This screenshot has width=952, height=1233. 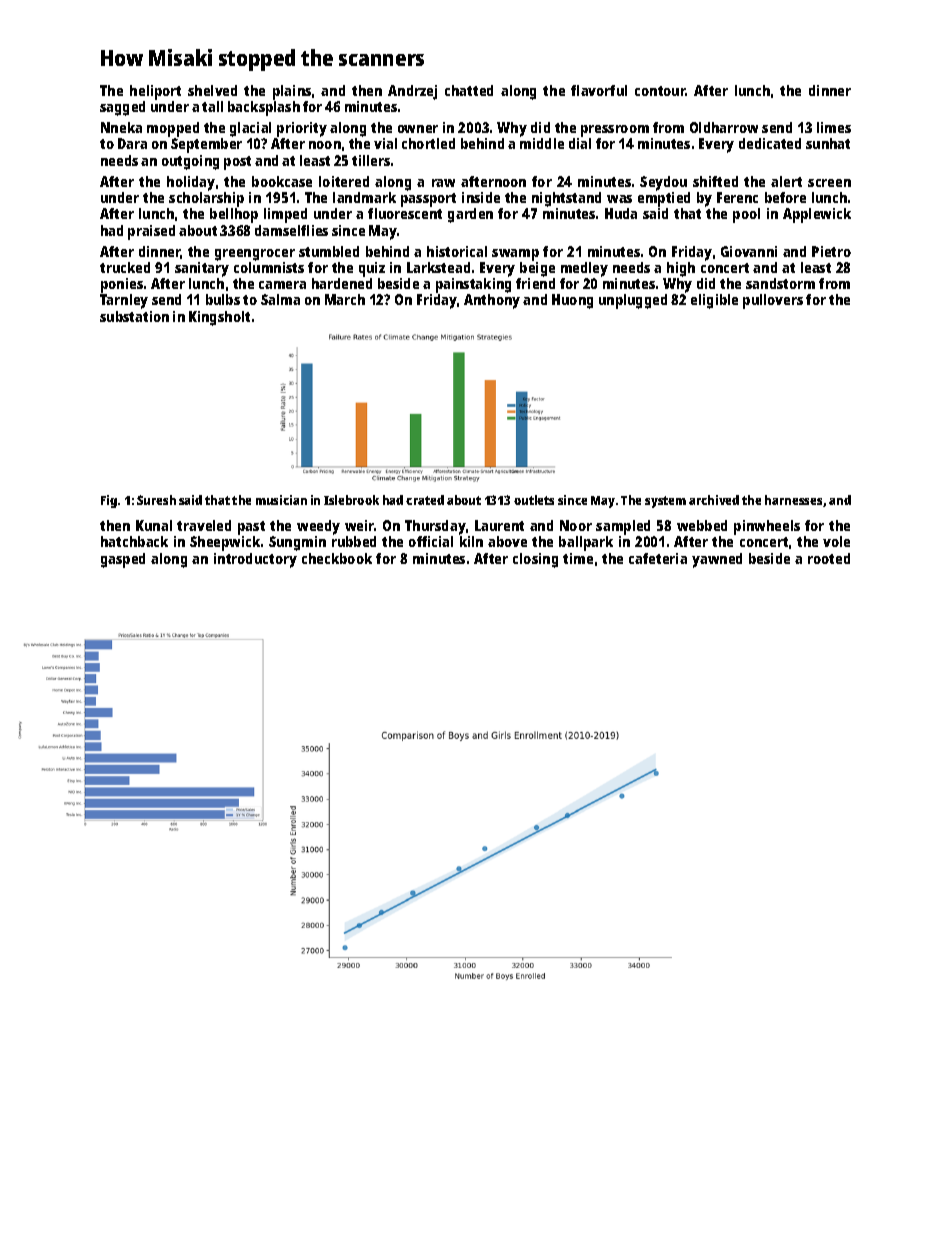 What do you see at coordinates (714, 301) in the screenshot?
I see `eligible` at bounding box center [714, 301].
